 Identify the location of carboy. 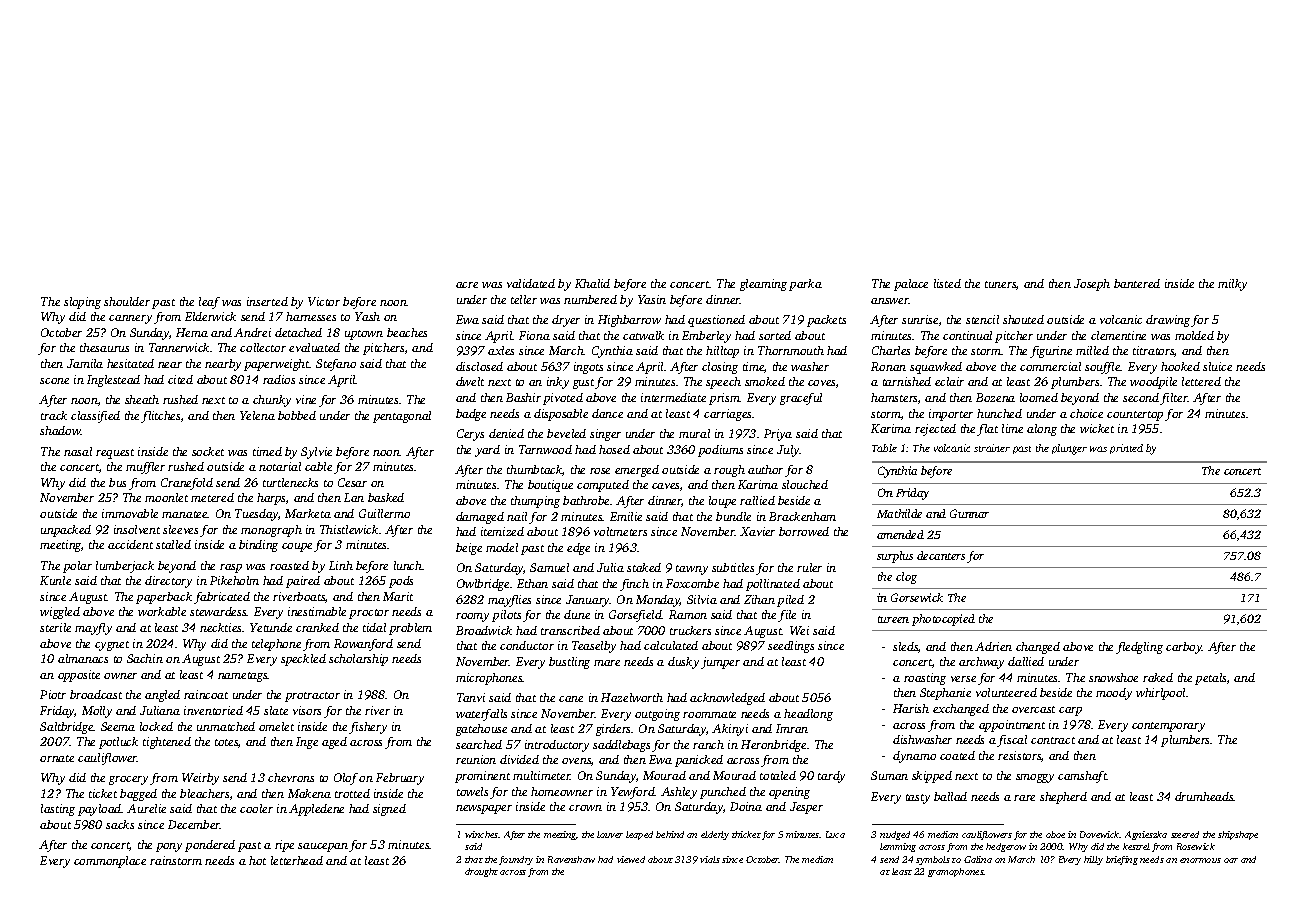
(1184, 648).
